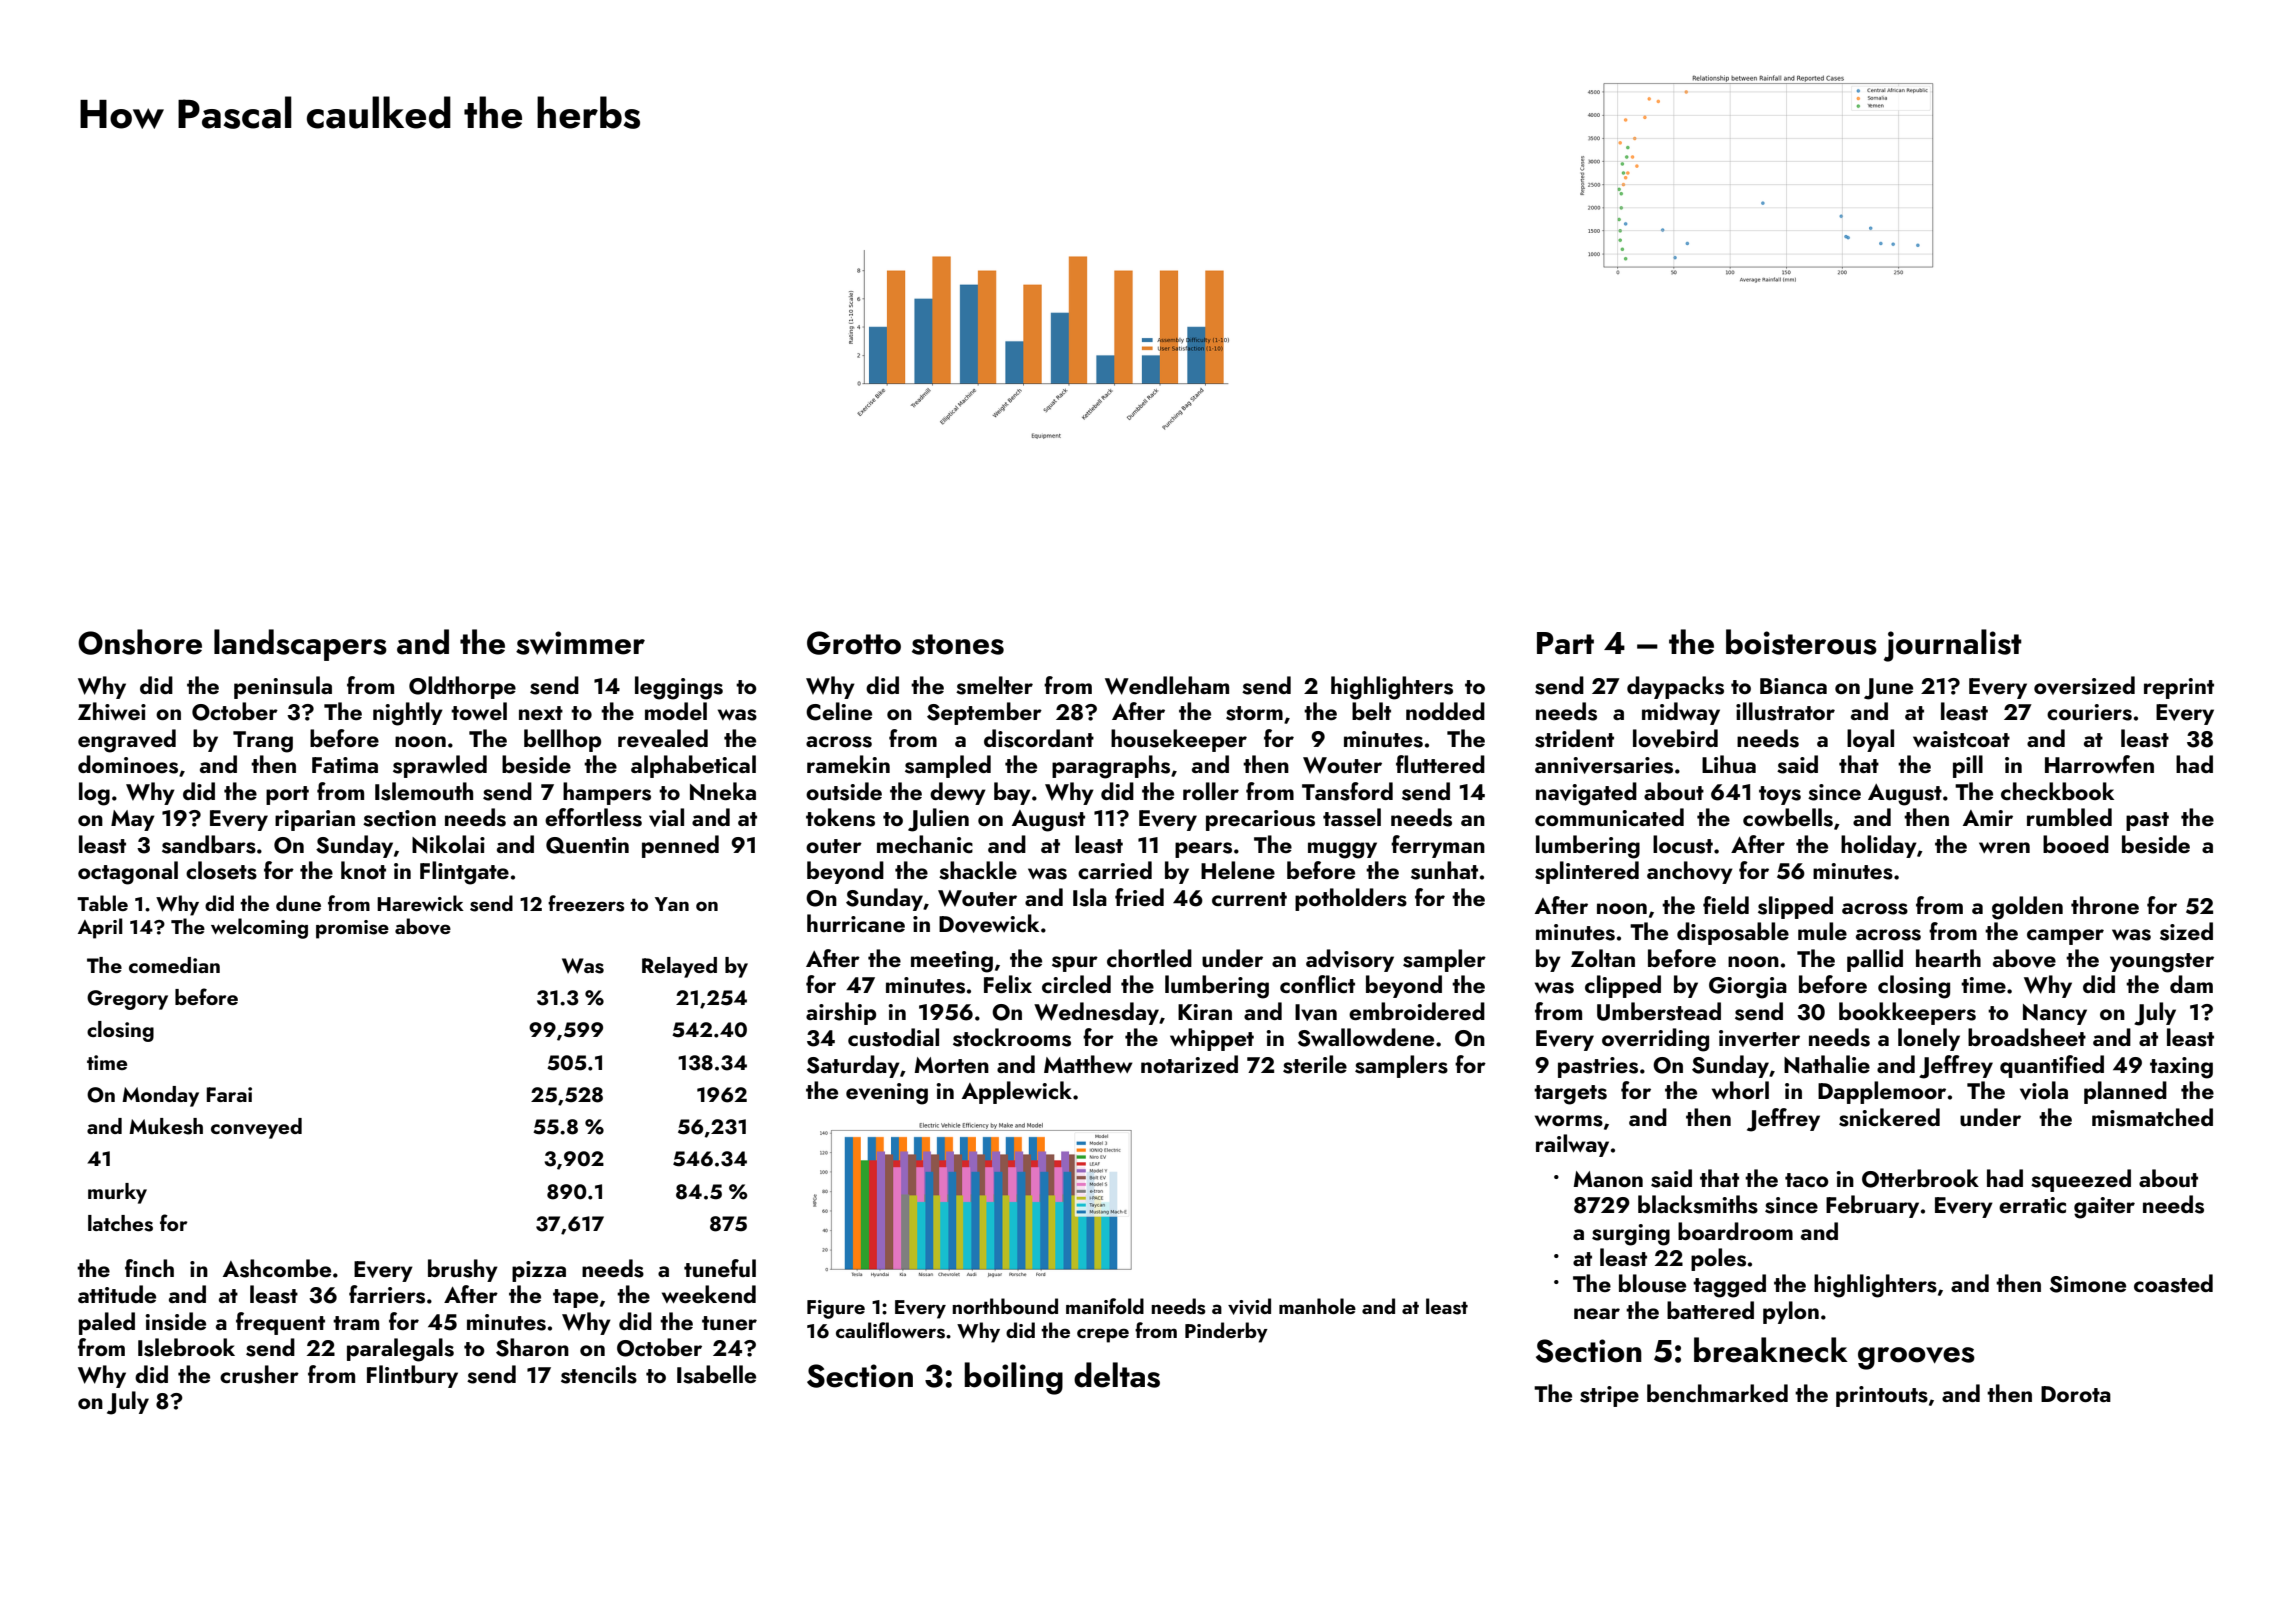 Image resolution: width=2292 pixels, height=1620 pixels. I want to click on embroidered, so click(1417, 1011).
